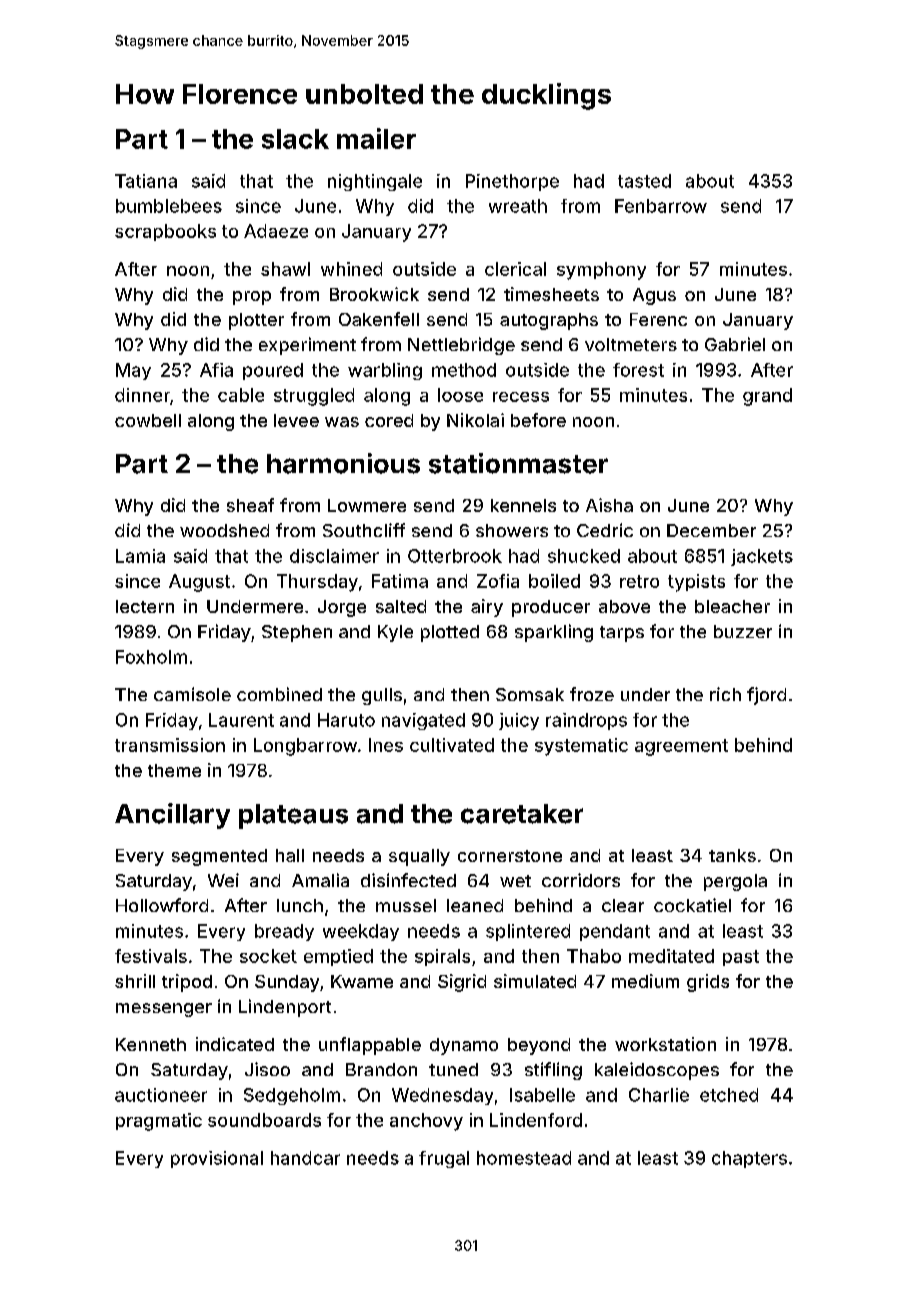 The image size is (908, 1316). I want to click on slack, so click(295, 139).
